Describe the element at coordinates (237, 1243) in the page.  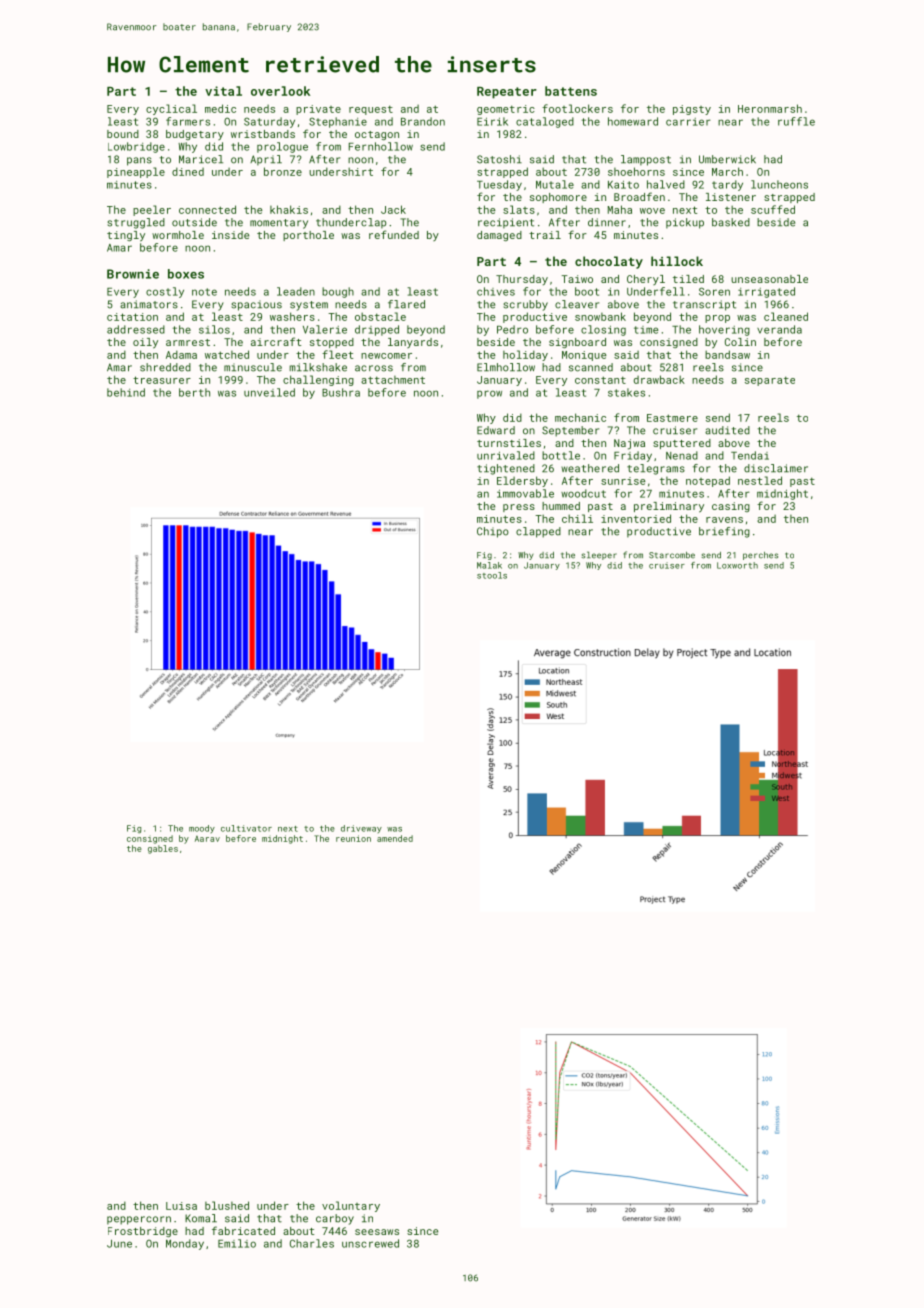
I see `Emilio` at that location.
